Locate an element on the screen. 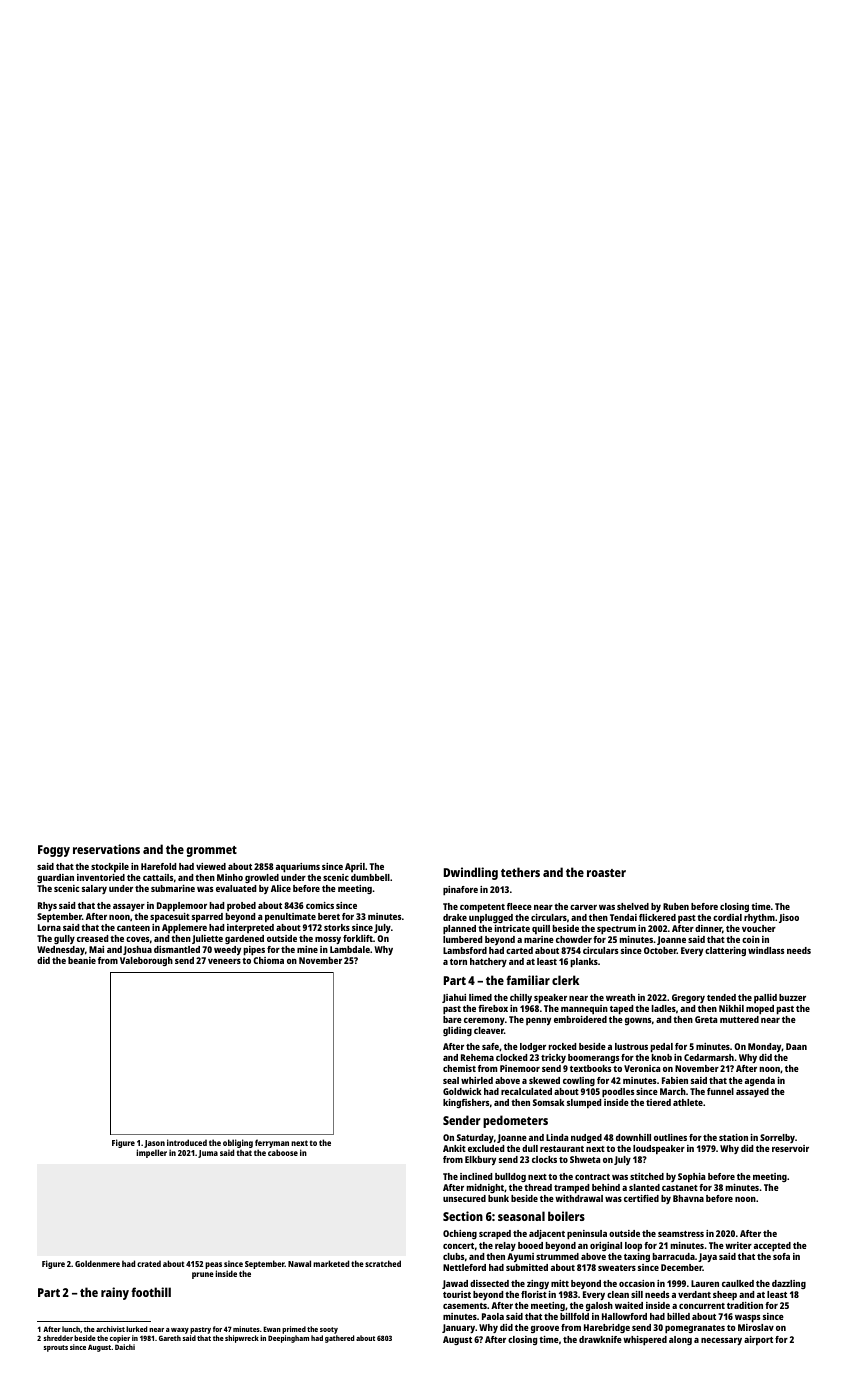  April is located at coordinates (355, 867).
